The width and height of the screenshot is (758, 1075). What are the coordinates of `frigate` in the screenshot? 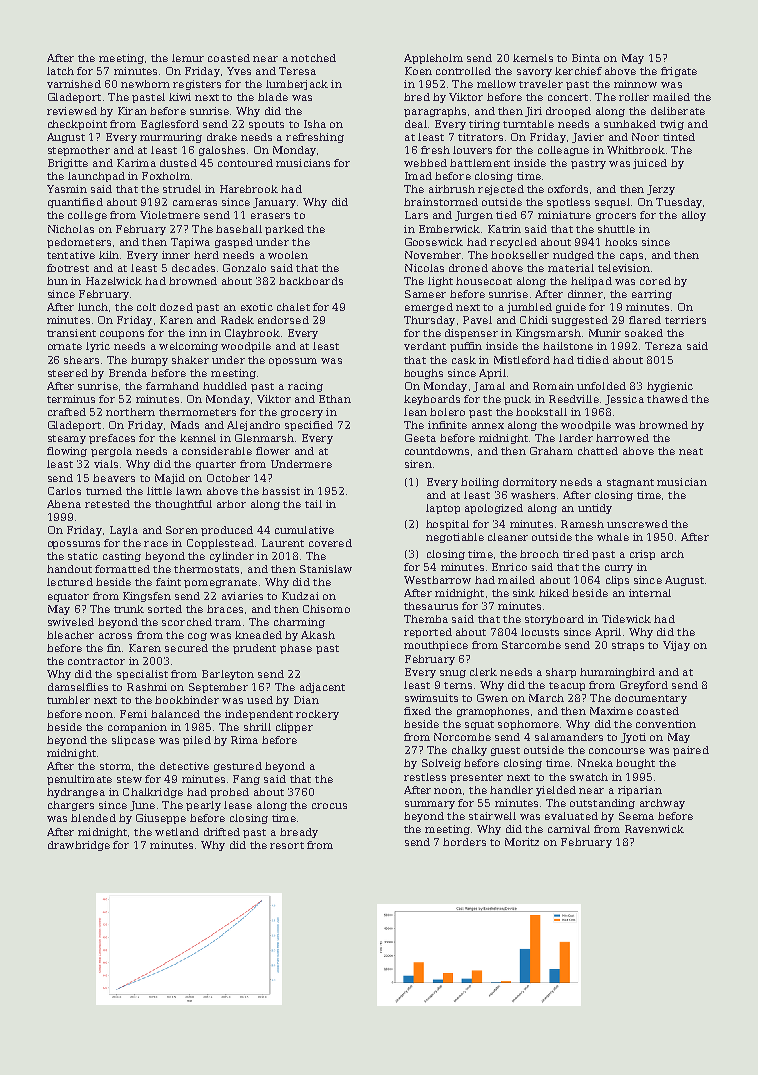 It's located at (679, 72).
